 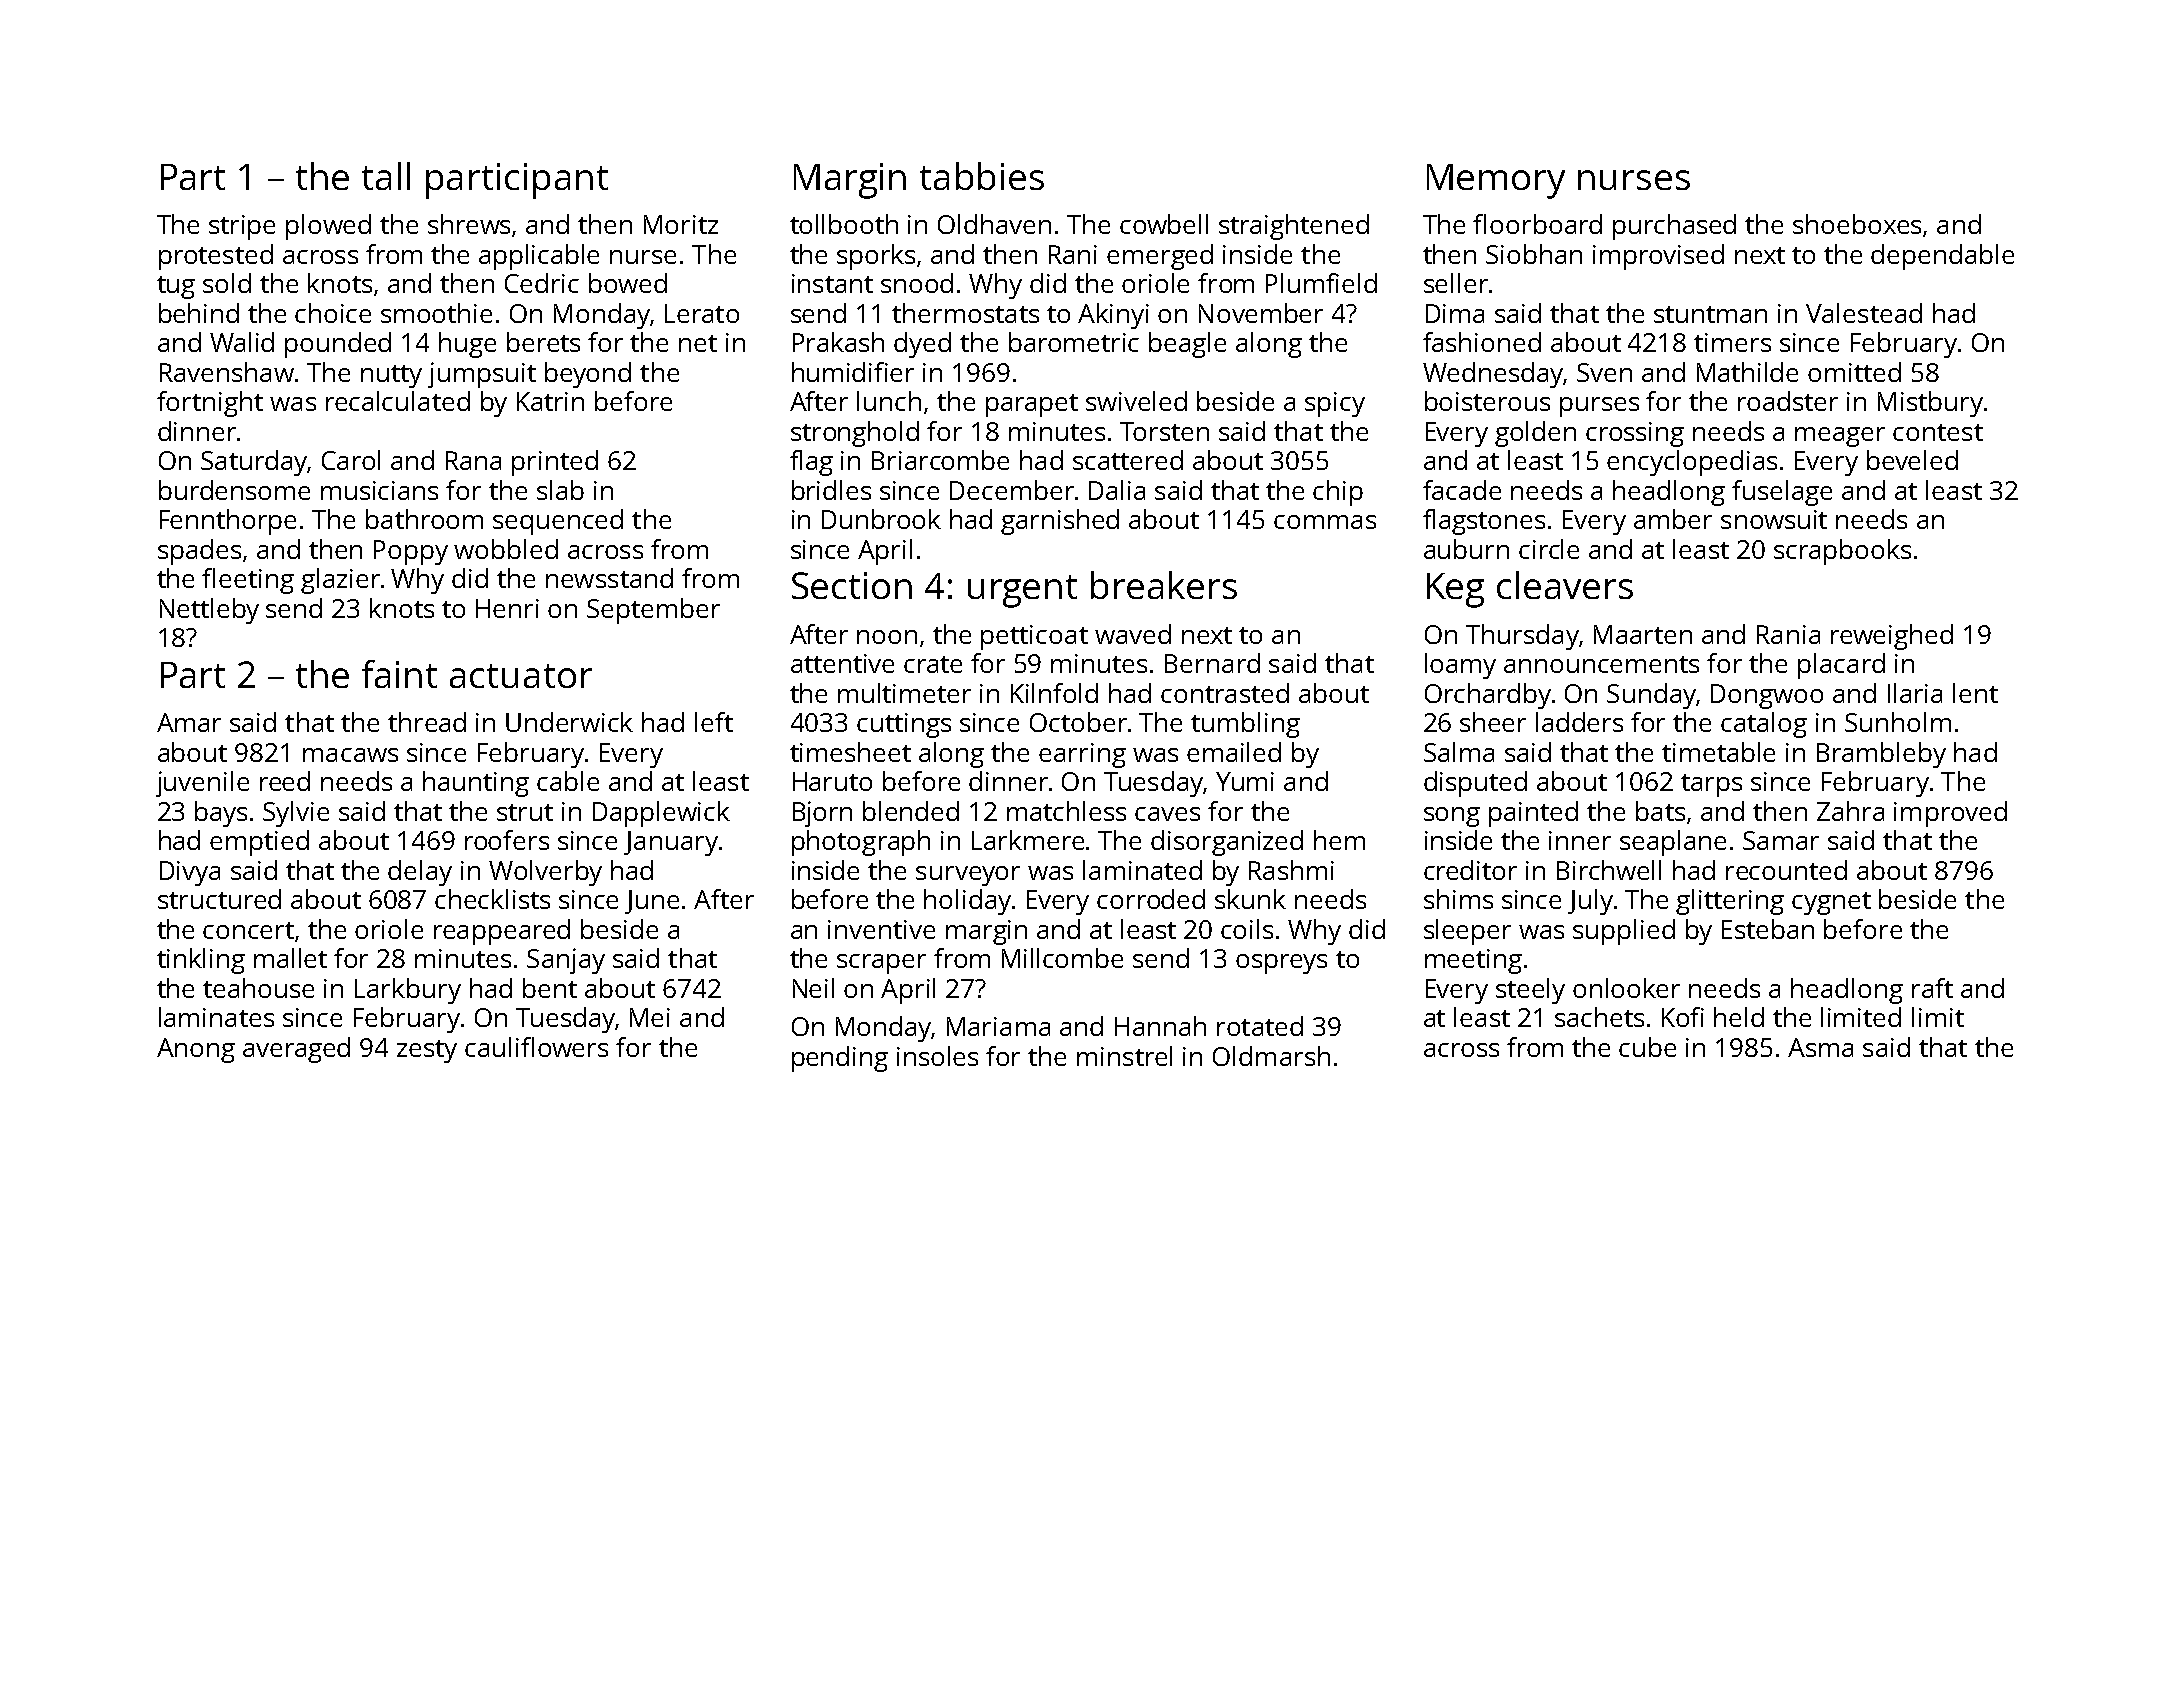 What do you see at coordinates (1710, 314) in the screenshot?
I see `stuntman` at bounding box center [1710, 314].
